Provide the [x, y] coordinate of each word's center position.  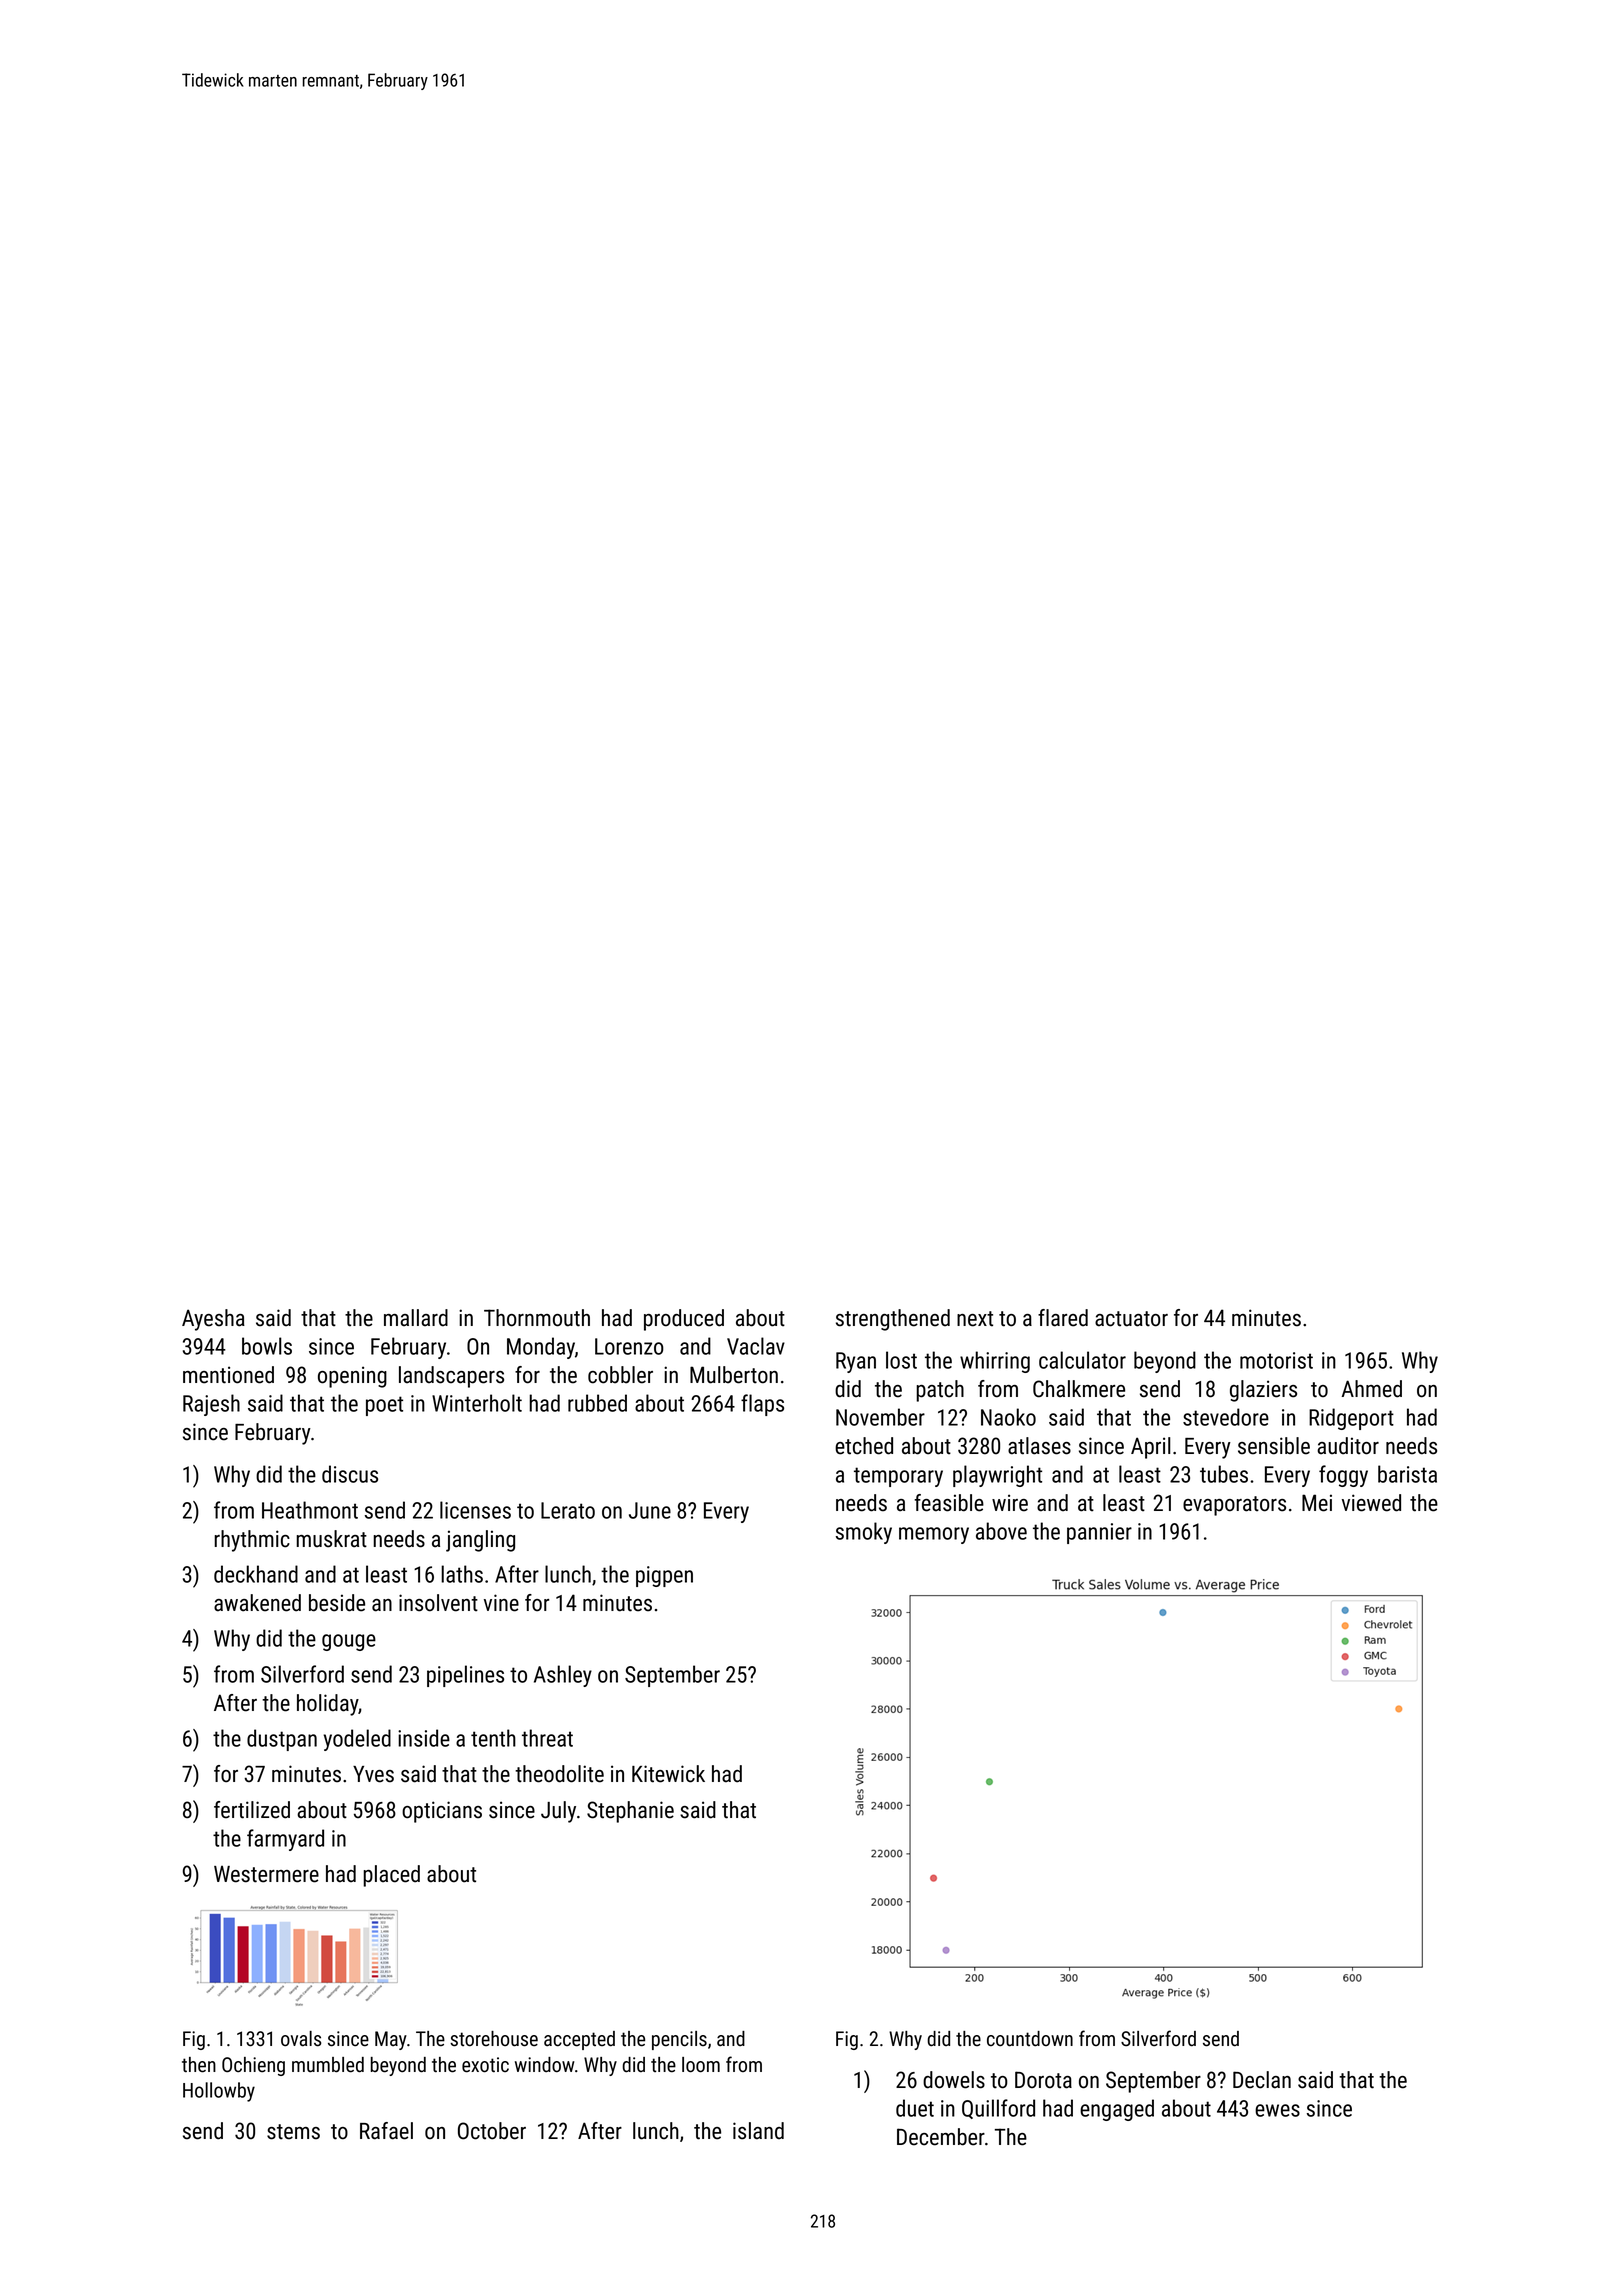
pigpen [664, 1576]
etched [864, 1446]
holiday [327, 1705]
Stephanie [630, 1812]
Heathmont [310, 1510]
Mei [1317, 1503]
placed [391, 1876]
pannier [1099, 1533]
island [758, 2131]
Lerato [568, 1510]
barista [1407, 1474]
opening [352, 1377]
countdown [1030, 2039]
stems [293, 2132]
